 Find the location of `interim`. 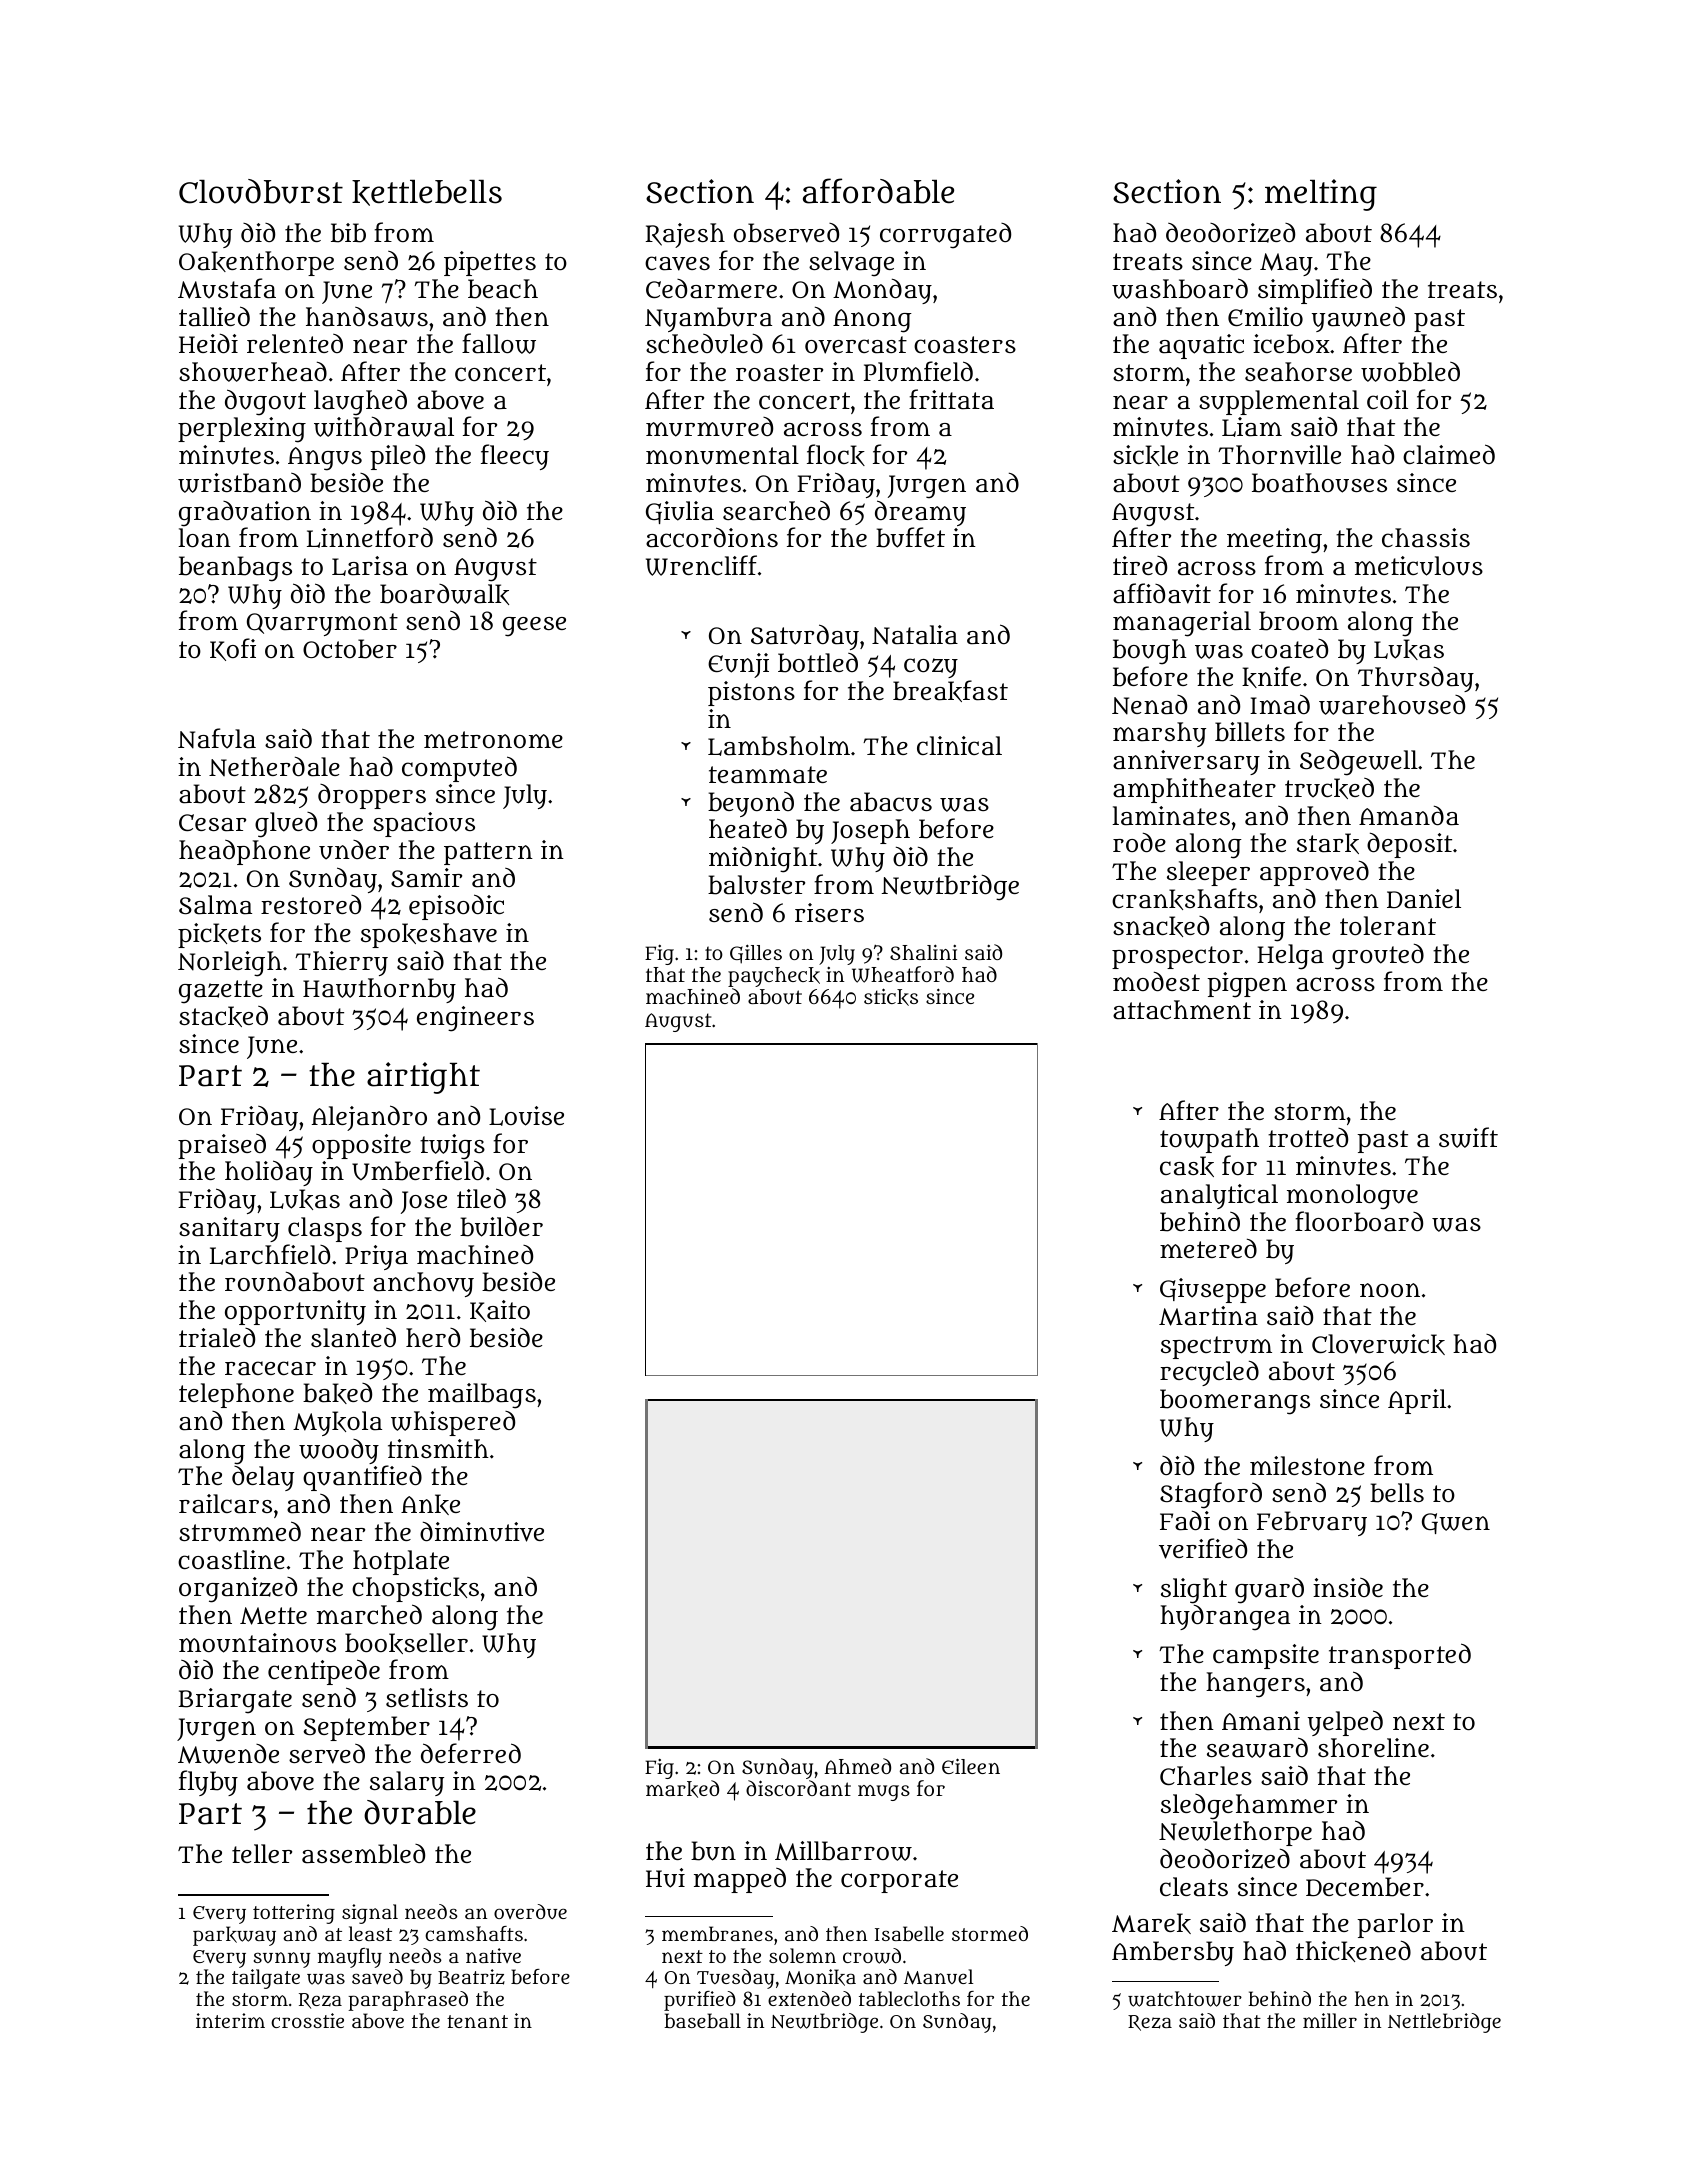

interim is located at coordinates (230, 2020).
